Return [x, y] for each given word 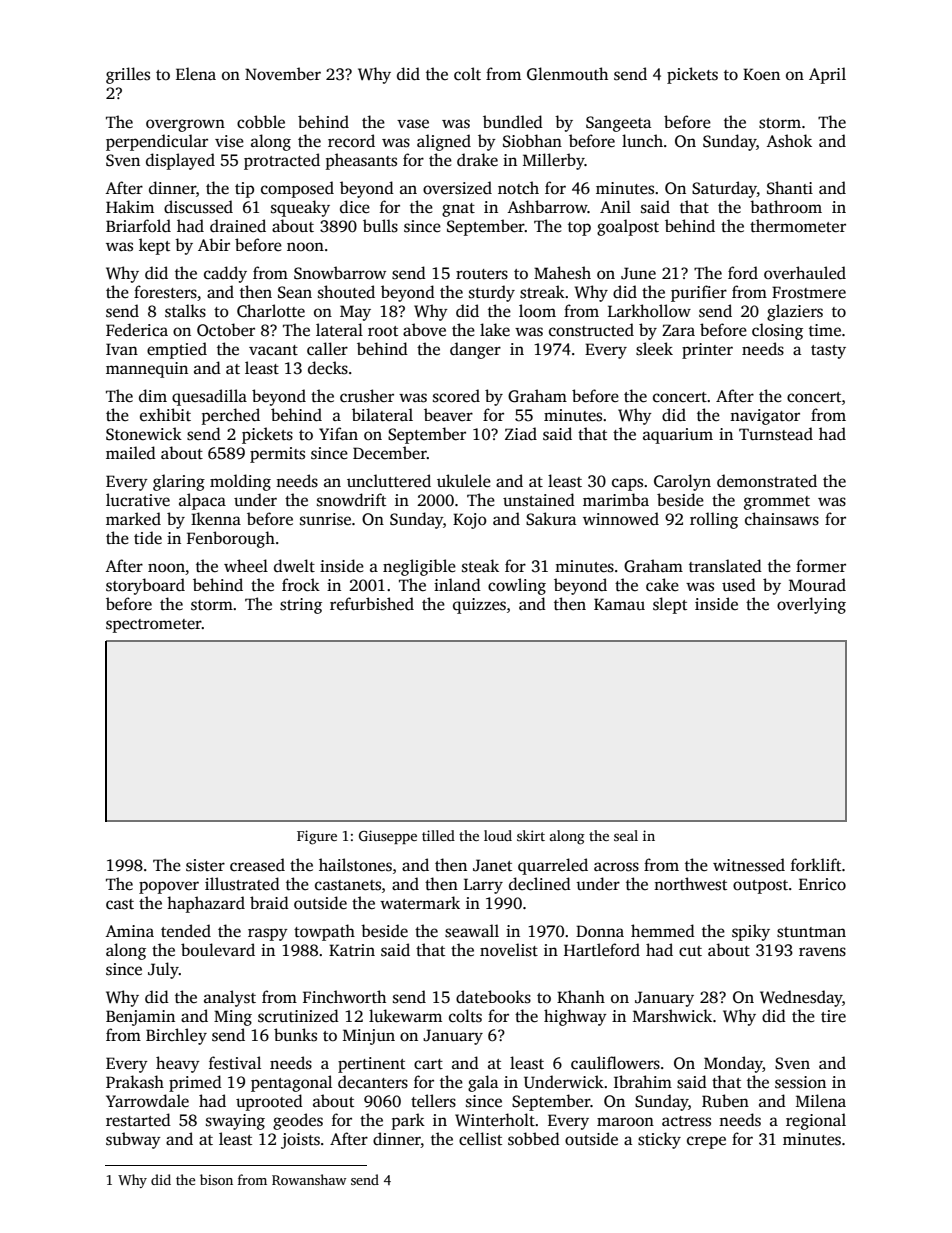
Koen [761, 74]
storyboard [145, 586]
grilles [128, 75]
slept [670, 605]
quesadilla [209, 397]
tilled [438, 835]
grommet [777, 503]
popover [169, 887]
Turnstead [776, 434]
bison [216, 1179]
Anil [615, 206]
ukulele [464, 480]
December [390, 453]
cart [428, 1064]
